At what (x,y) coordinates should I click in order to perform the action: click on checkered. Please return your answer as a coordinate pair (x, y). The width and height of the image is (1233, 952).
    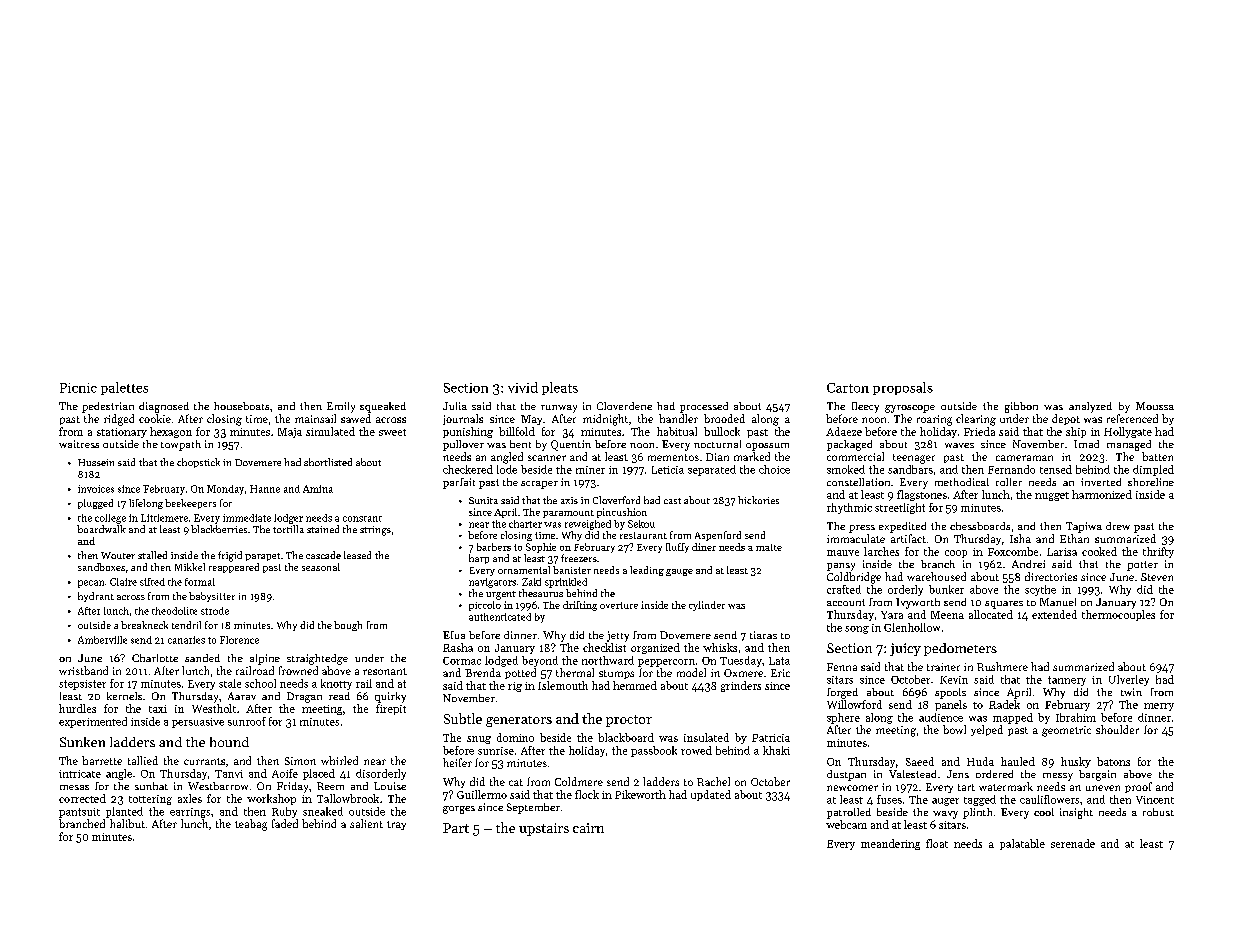
    Looking at the image, I should click on (468, 469).
